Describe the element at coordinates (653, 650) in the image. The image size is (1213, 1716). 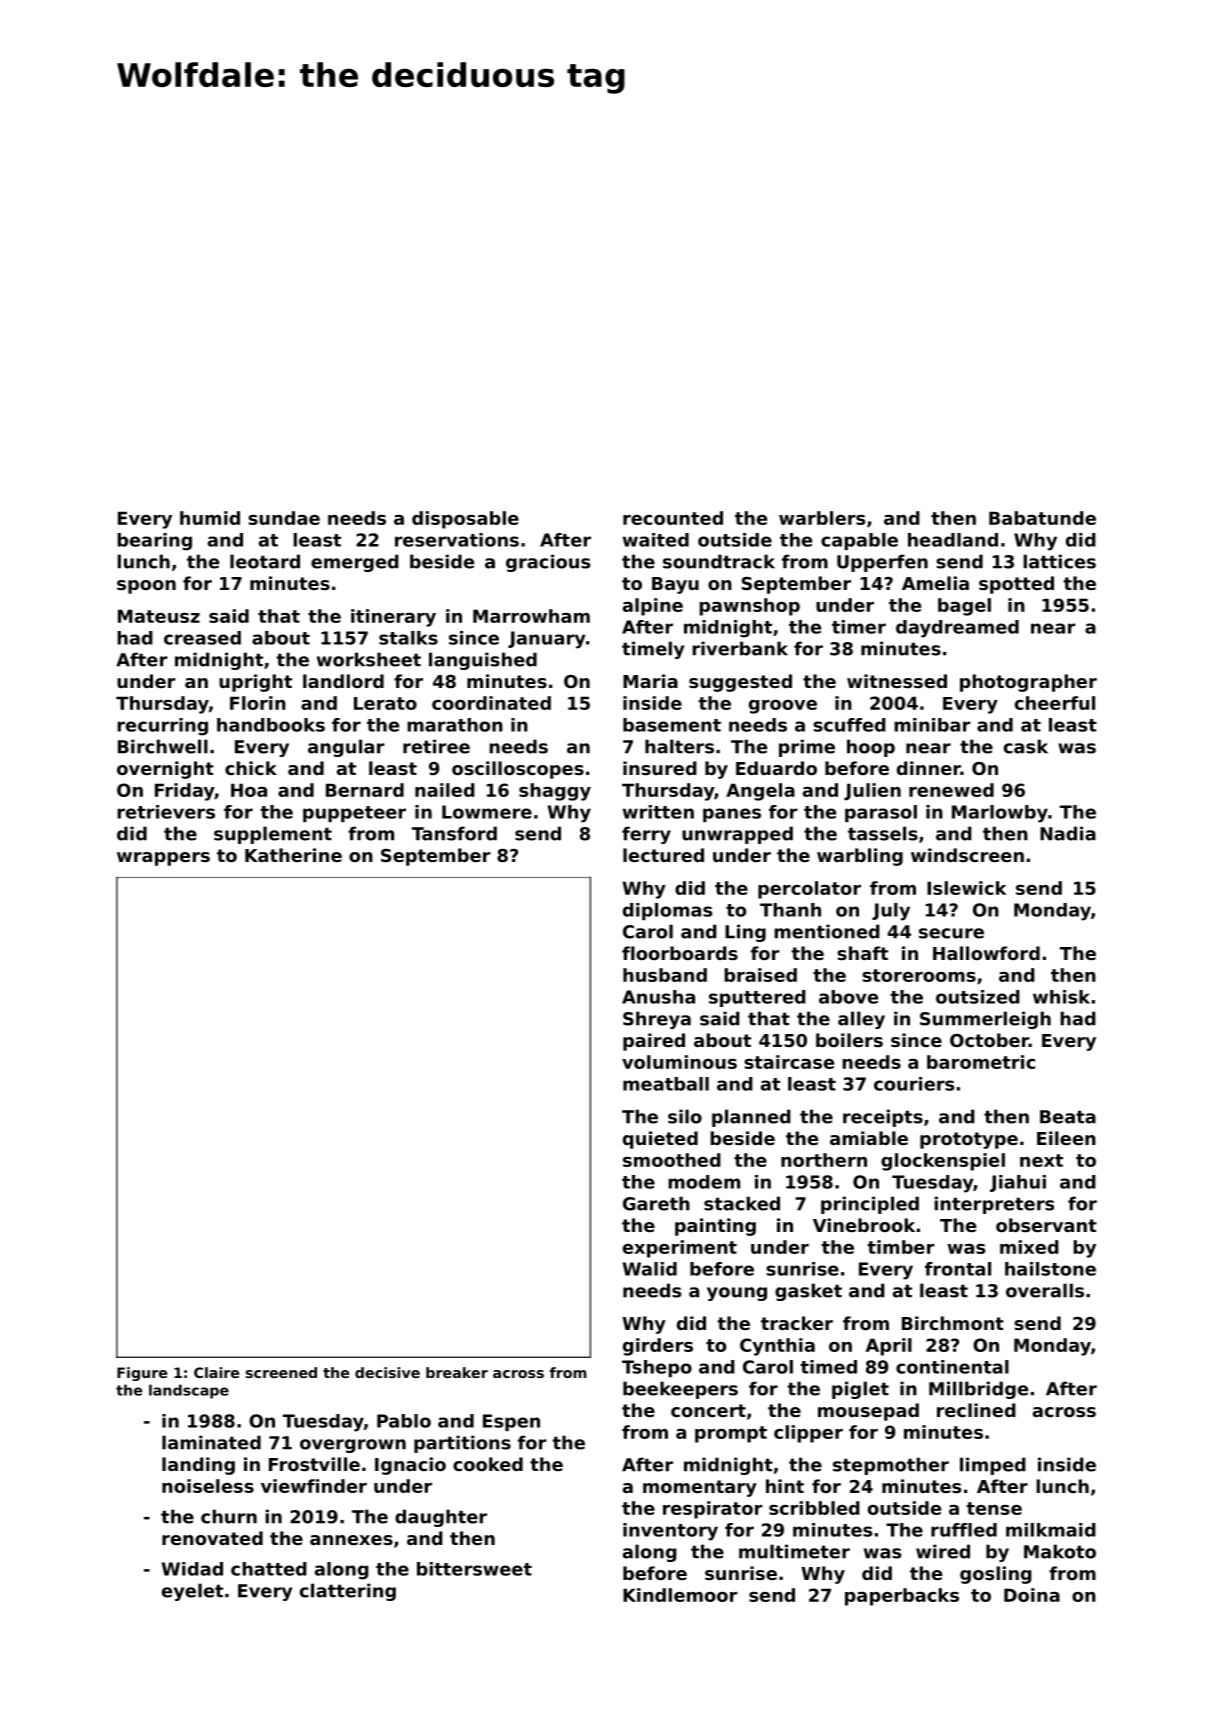
I see `timely` at that location.
